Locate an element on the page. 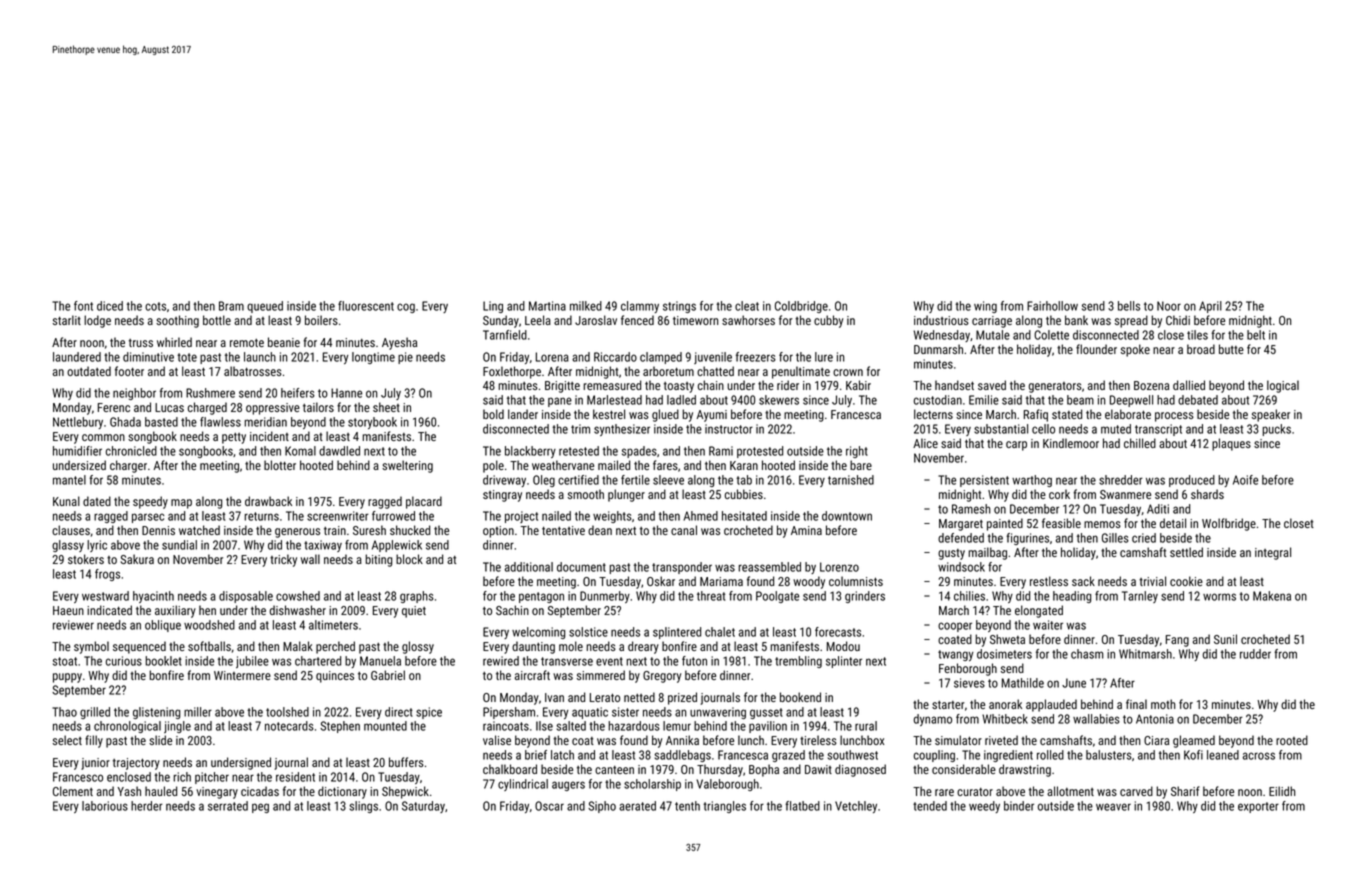 This document has height=887, width=1372. additional is located at coordinates (529, 567).
